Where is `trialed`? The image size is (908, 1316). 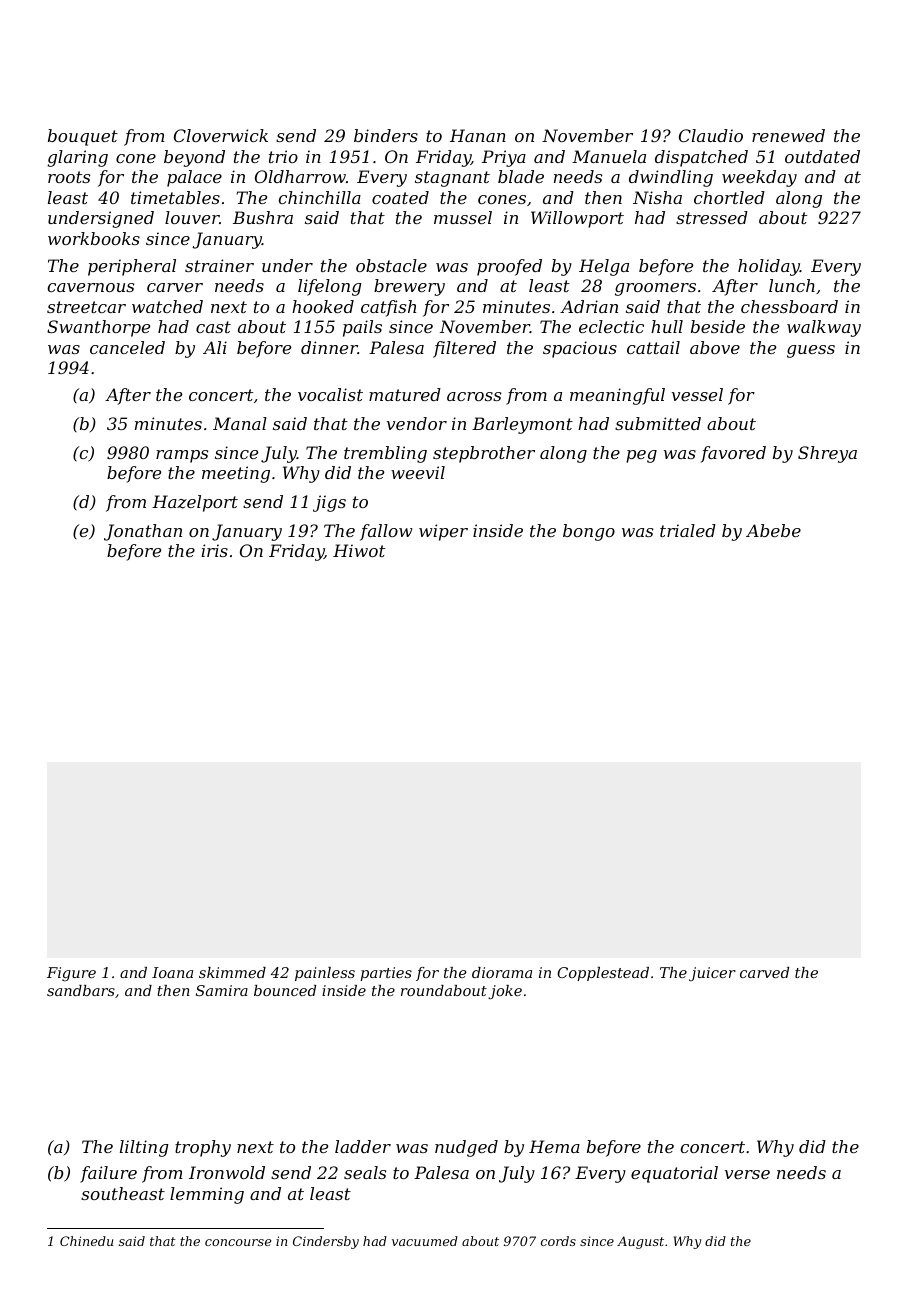 trialed is located at coordinates (688, 530).
